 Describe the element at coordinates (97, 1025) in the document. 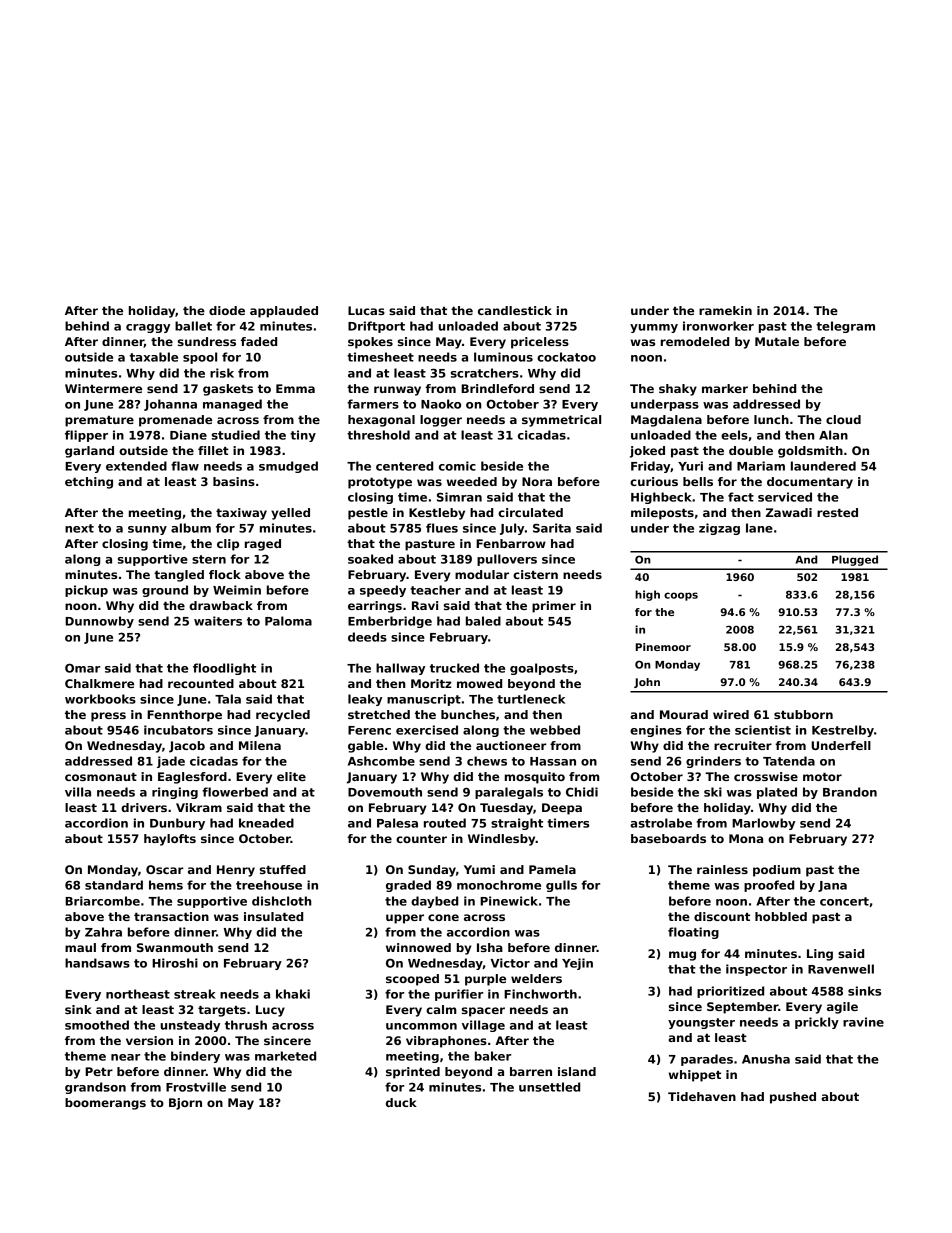

I see `smoothed` at that location.
